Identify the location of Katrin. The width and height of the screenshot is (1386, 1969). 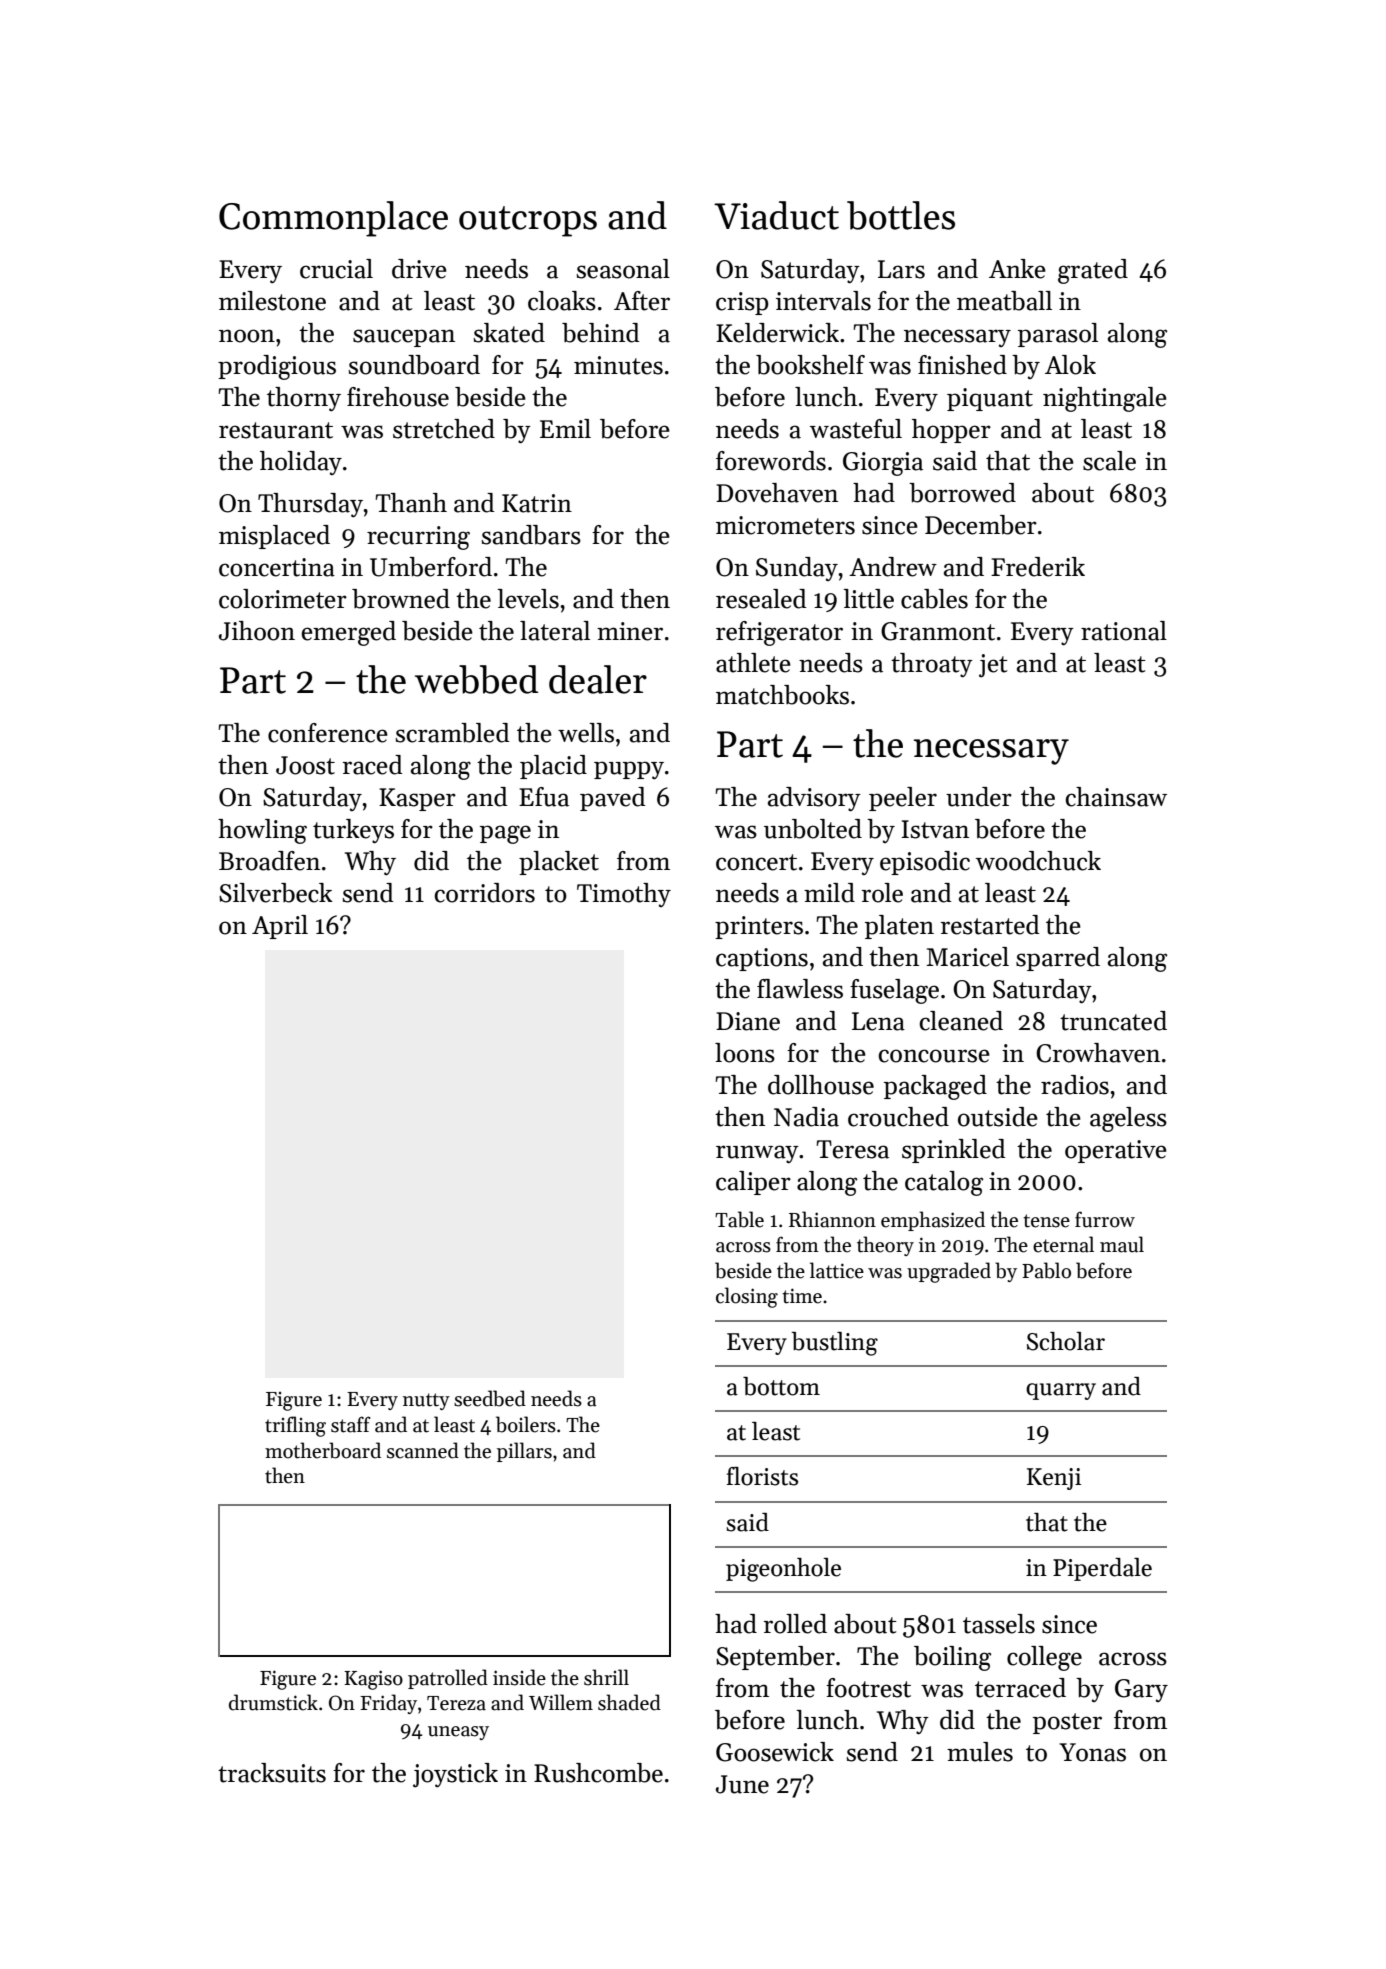
(537, 503).
